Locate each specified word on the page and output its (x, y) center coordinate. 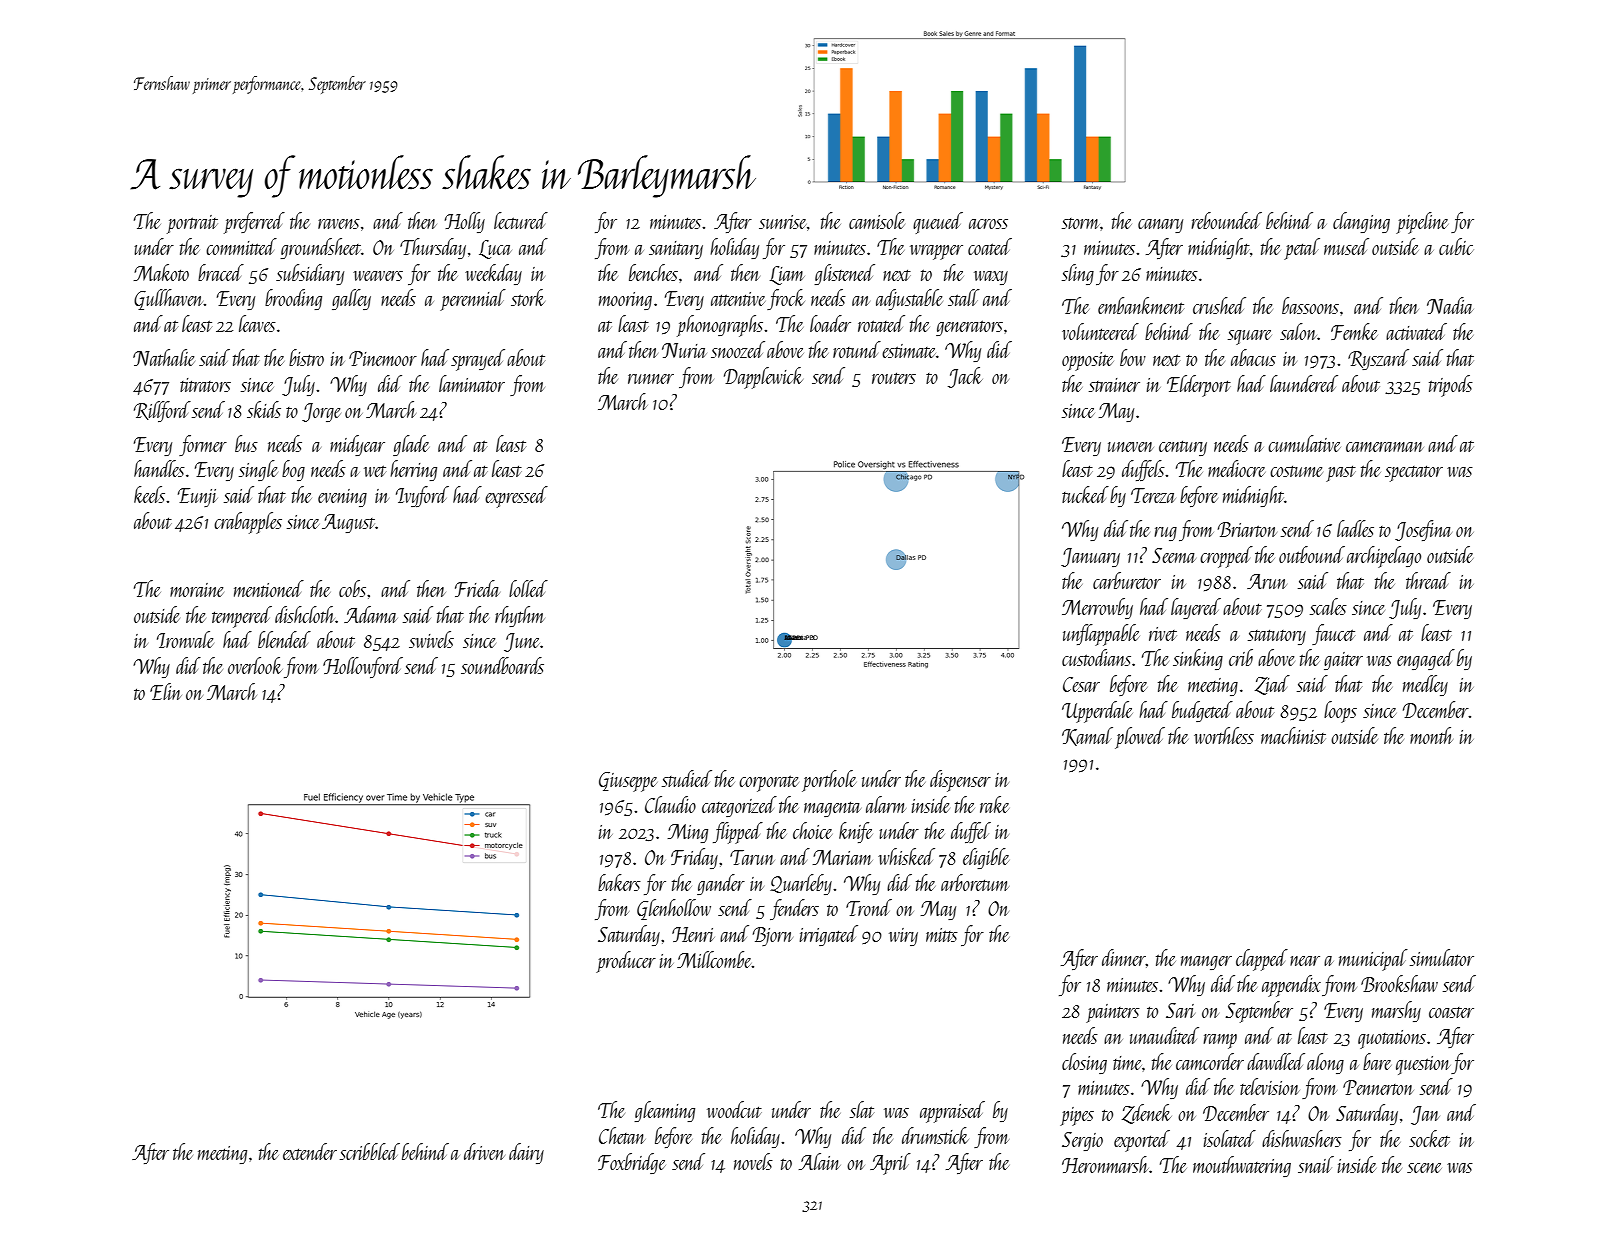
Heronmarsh (1105, 1164)
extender (310, 1151)
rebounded (1227, 220)
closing (1084, 1064)
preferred (254, 223)
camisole (877, 220)
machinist (1293, 735)
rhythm (520, 616)
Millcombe (714, 959)
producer (626, 962)
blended (284, 639)
